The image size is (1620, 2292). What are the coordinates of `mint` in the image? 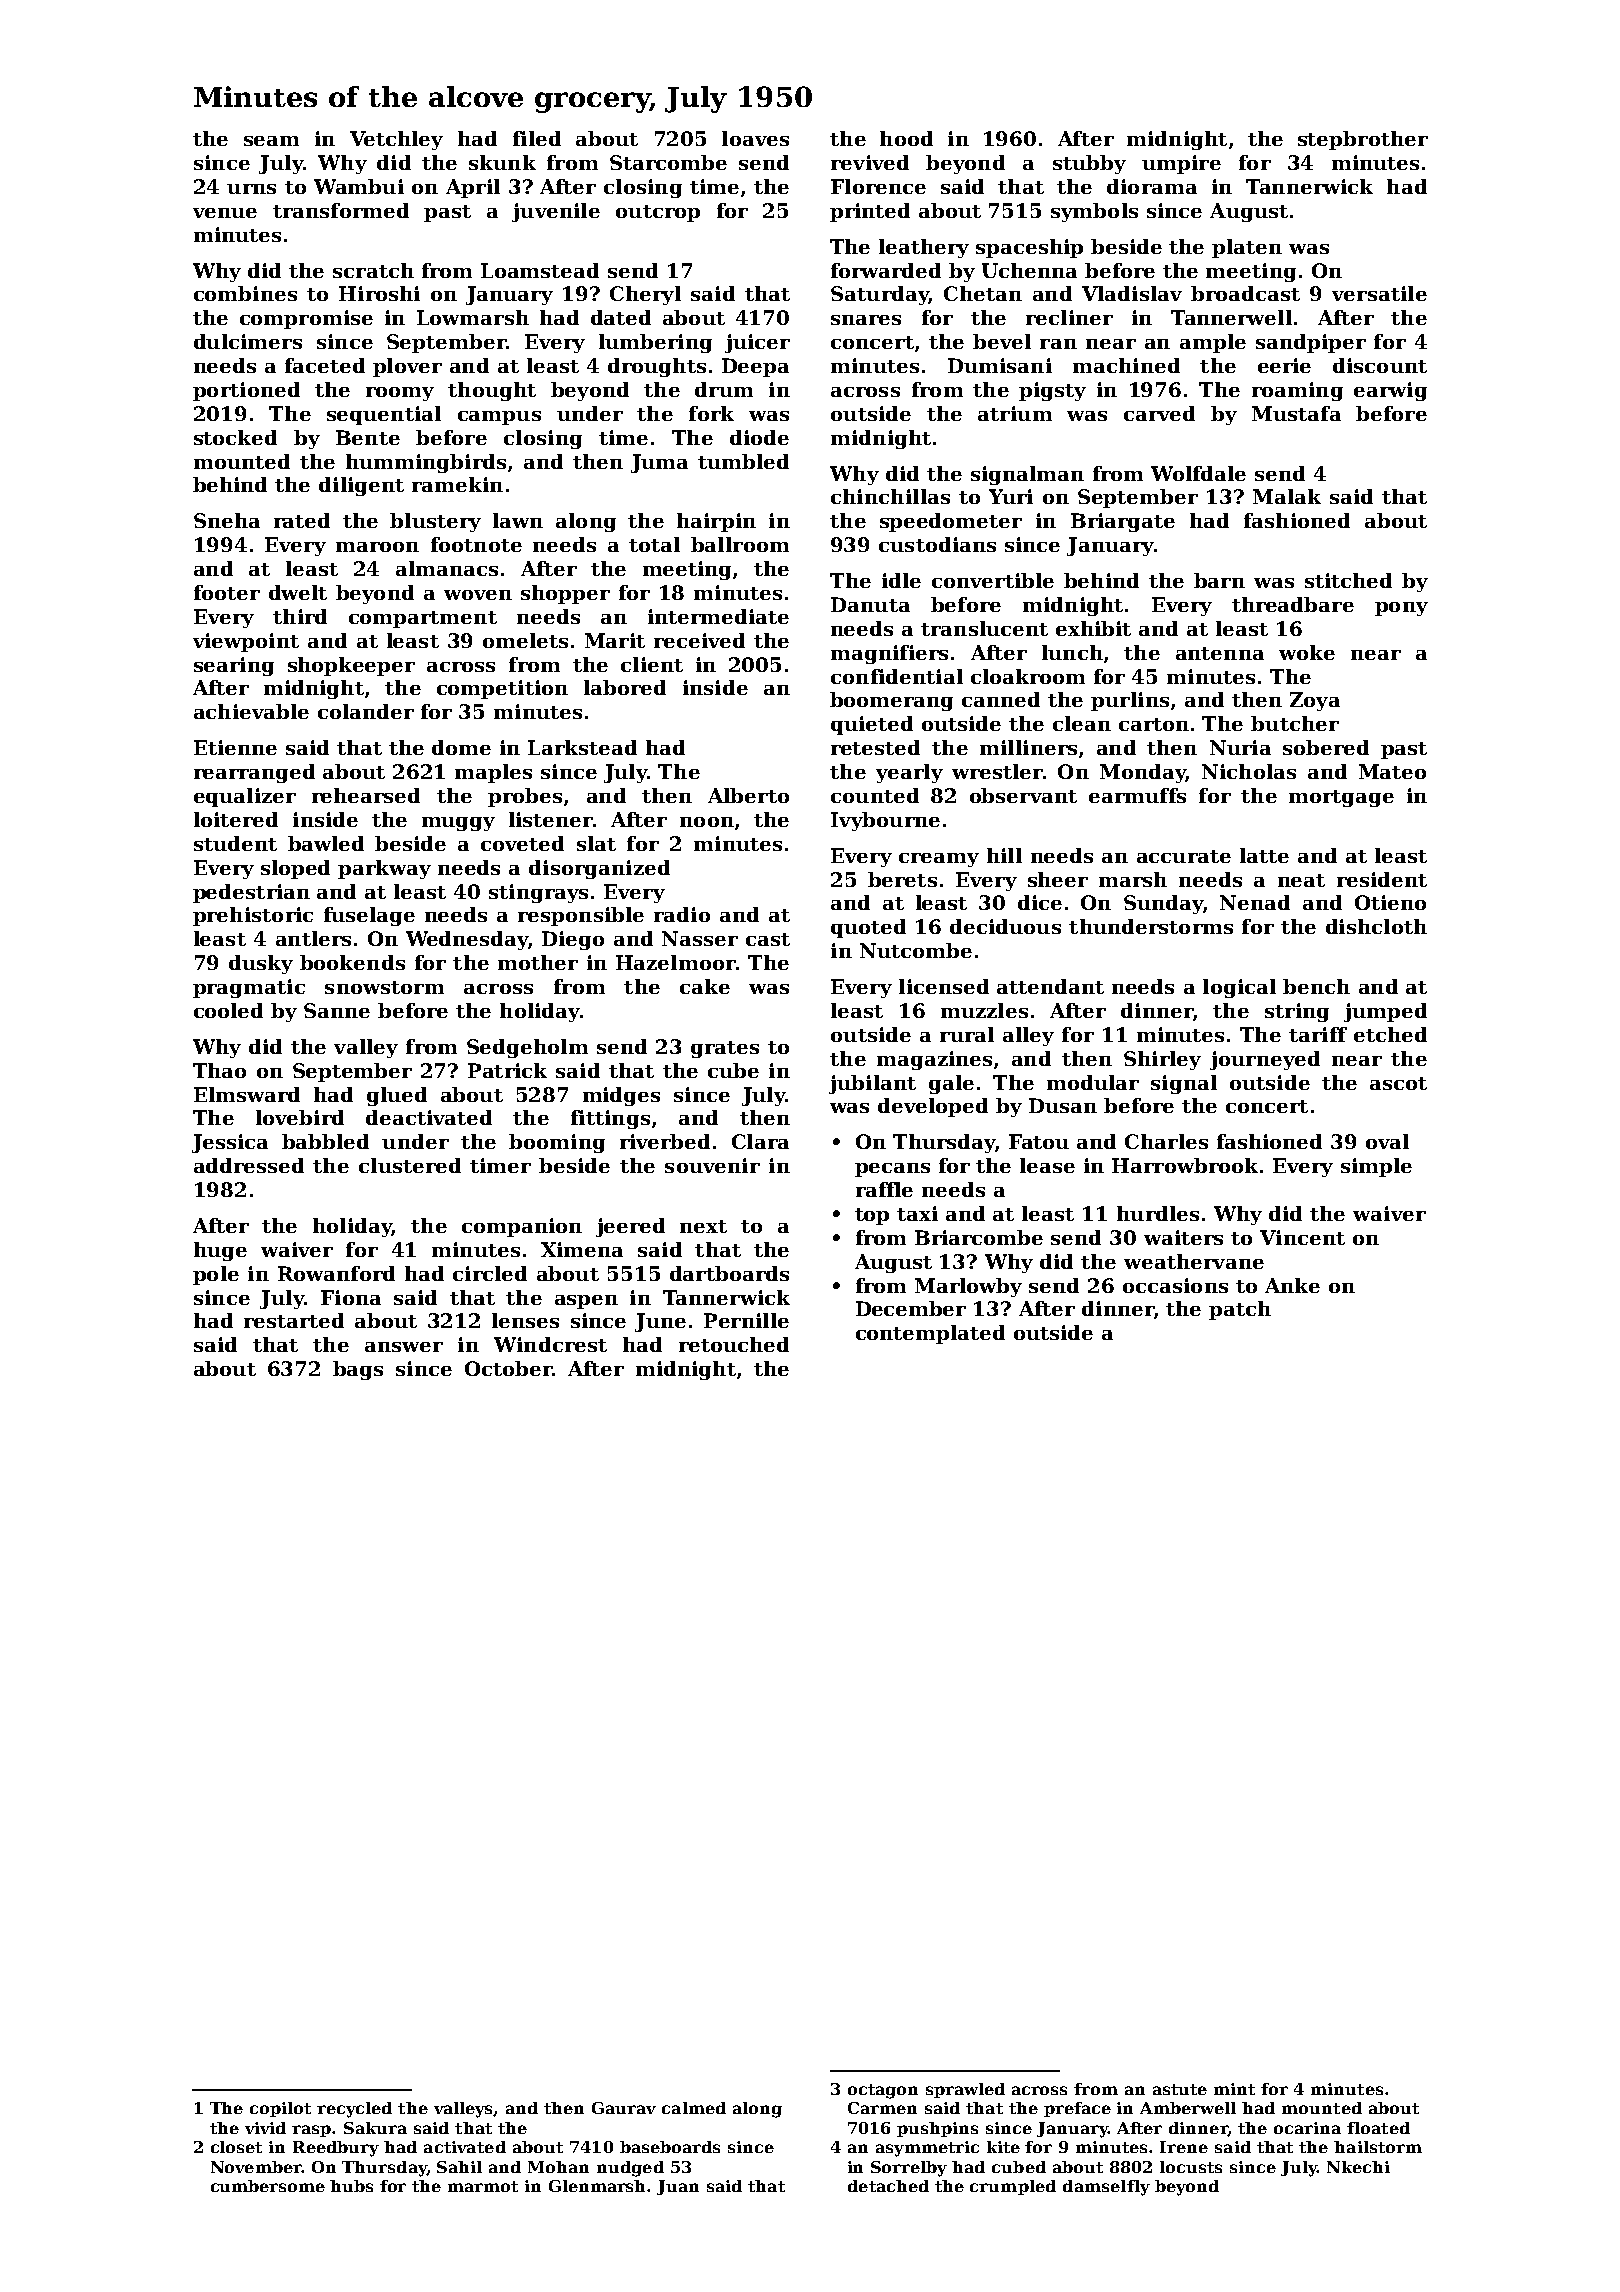 It's located at (1234, 2089).
